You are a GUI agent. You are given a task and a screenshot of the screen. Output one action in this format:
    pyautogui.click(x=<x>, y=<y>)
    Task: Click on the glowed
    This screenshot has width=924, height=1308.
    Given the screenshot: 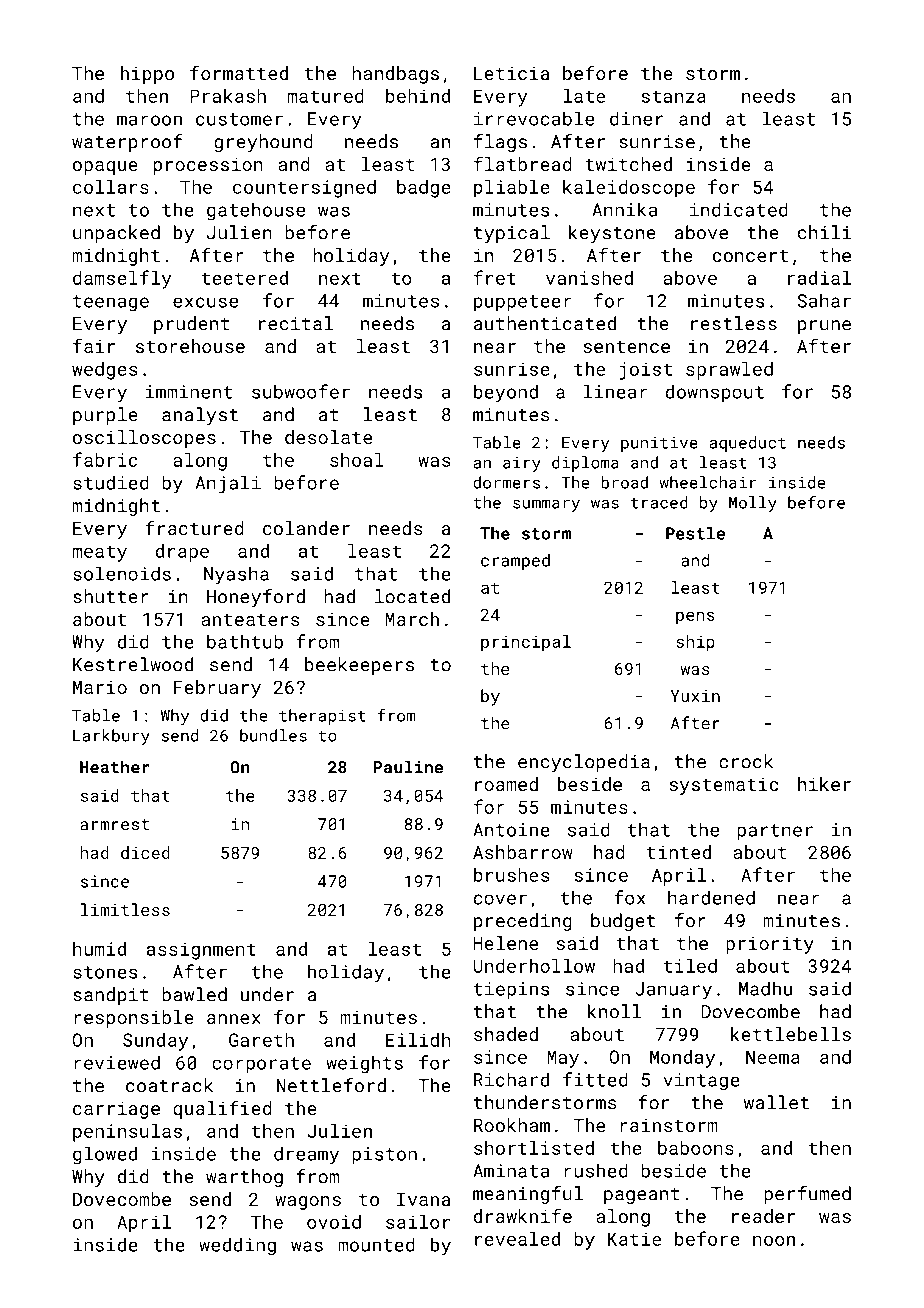 What is the action you would take?
    pyautogui.click(x=105, y=1155)
